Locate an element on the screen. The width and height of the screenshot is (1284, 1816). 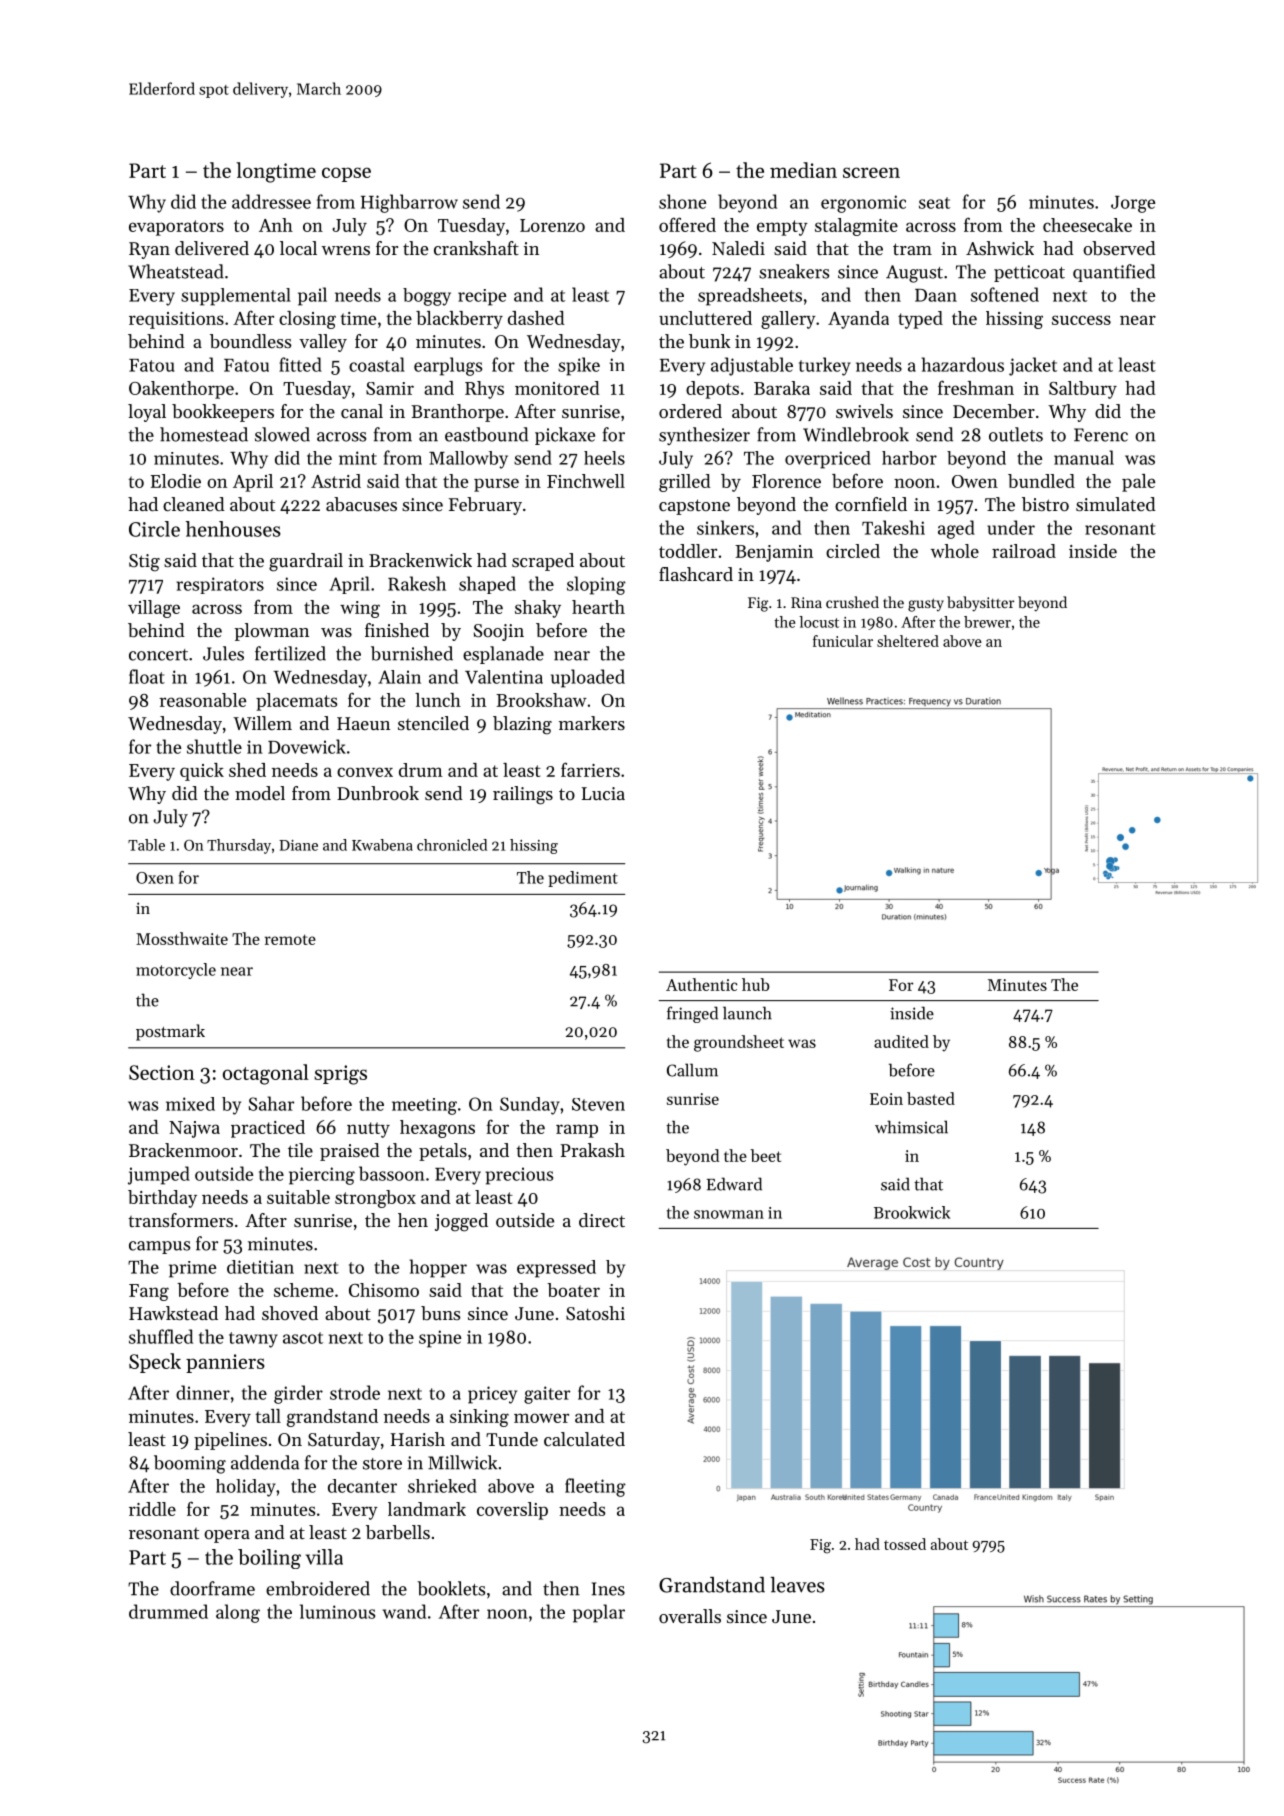
closing is located at coordinates (307, 320).
